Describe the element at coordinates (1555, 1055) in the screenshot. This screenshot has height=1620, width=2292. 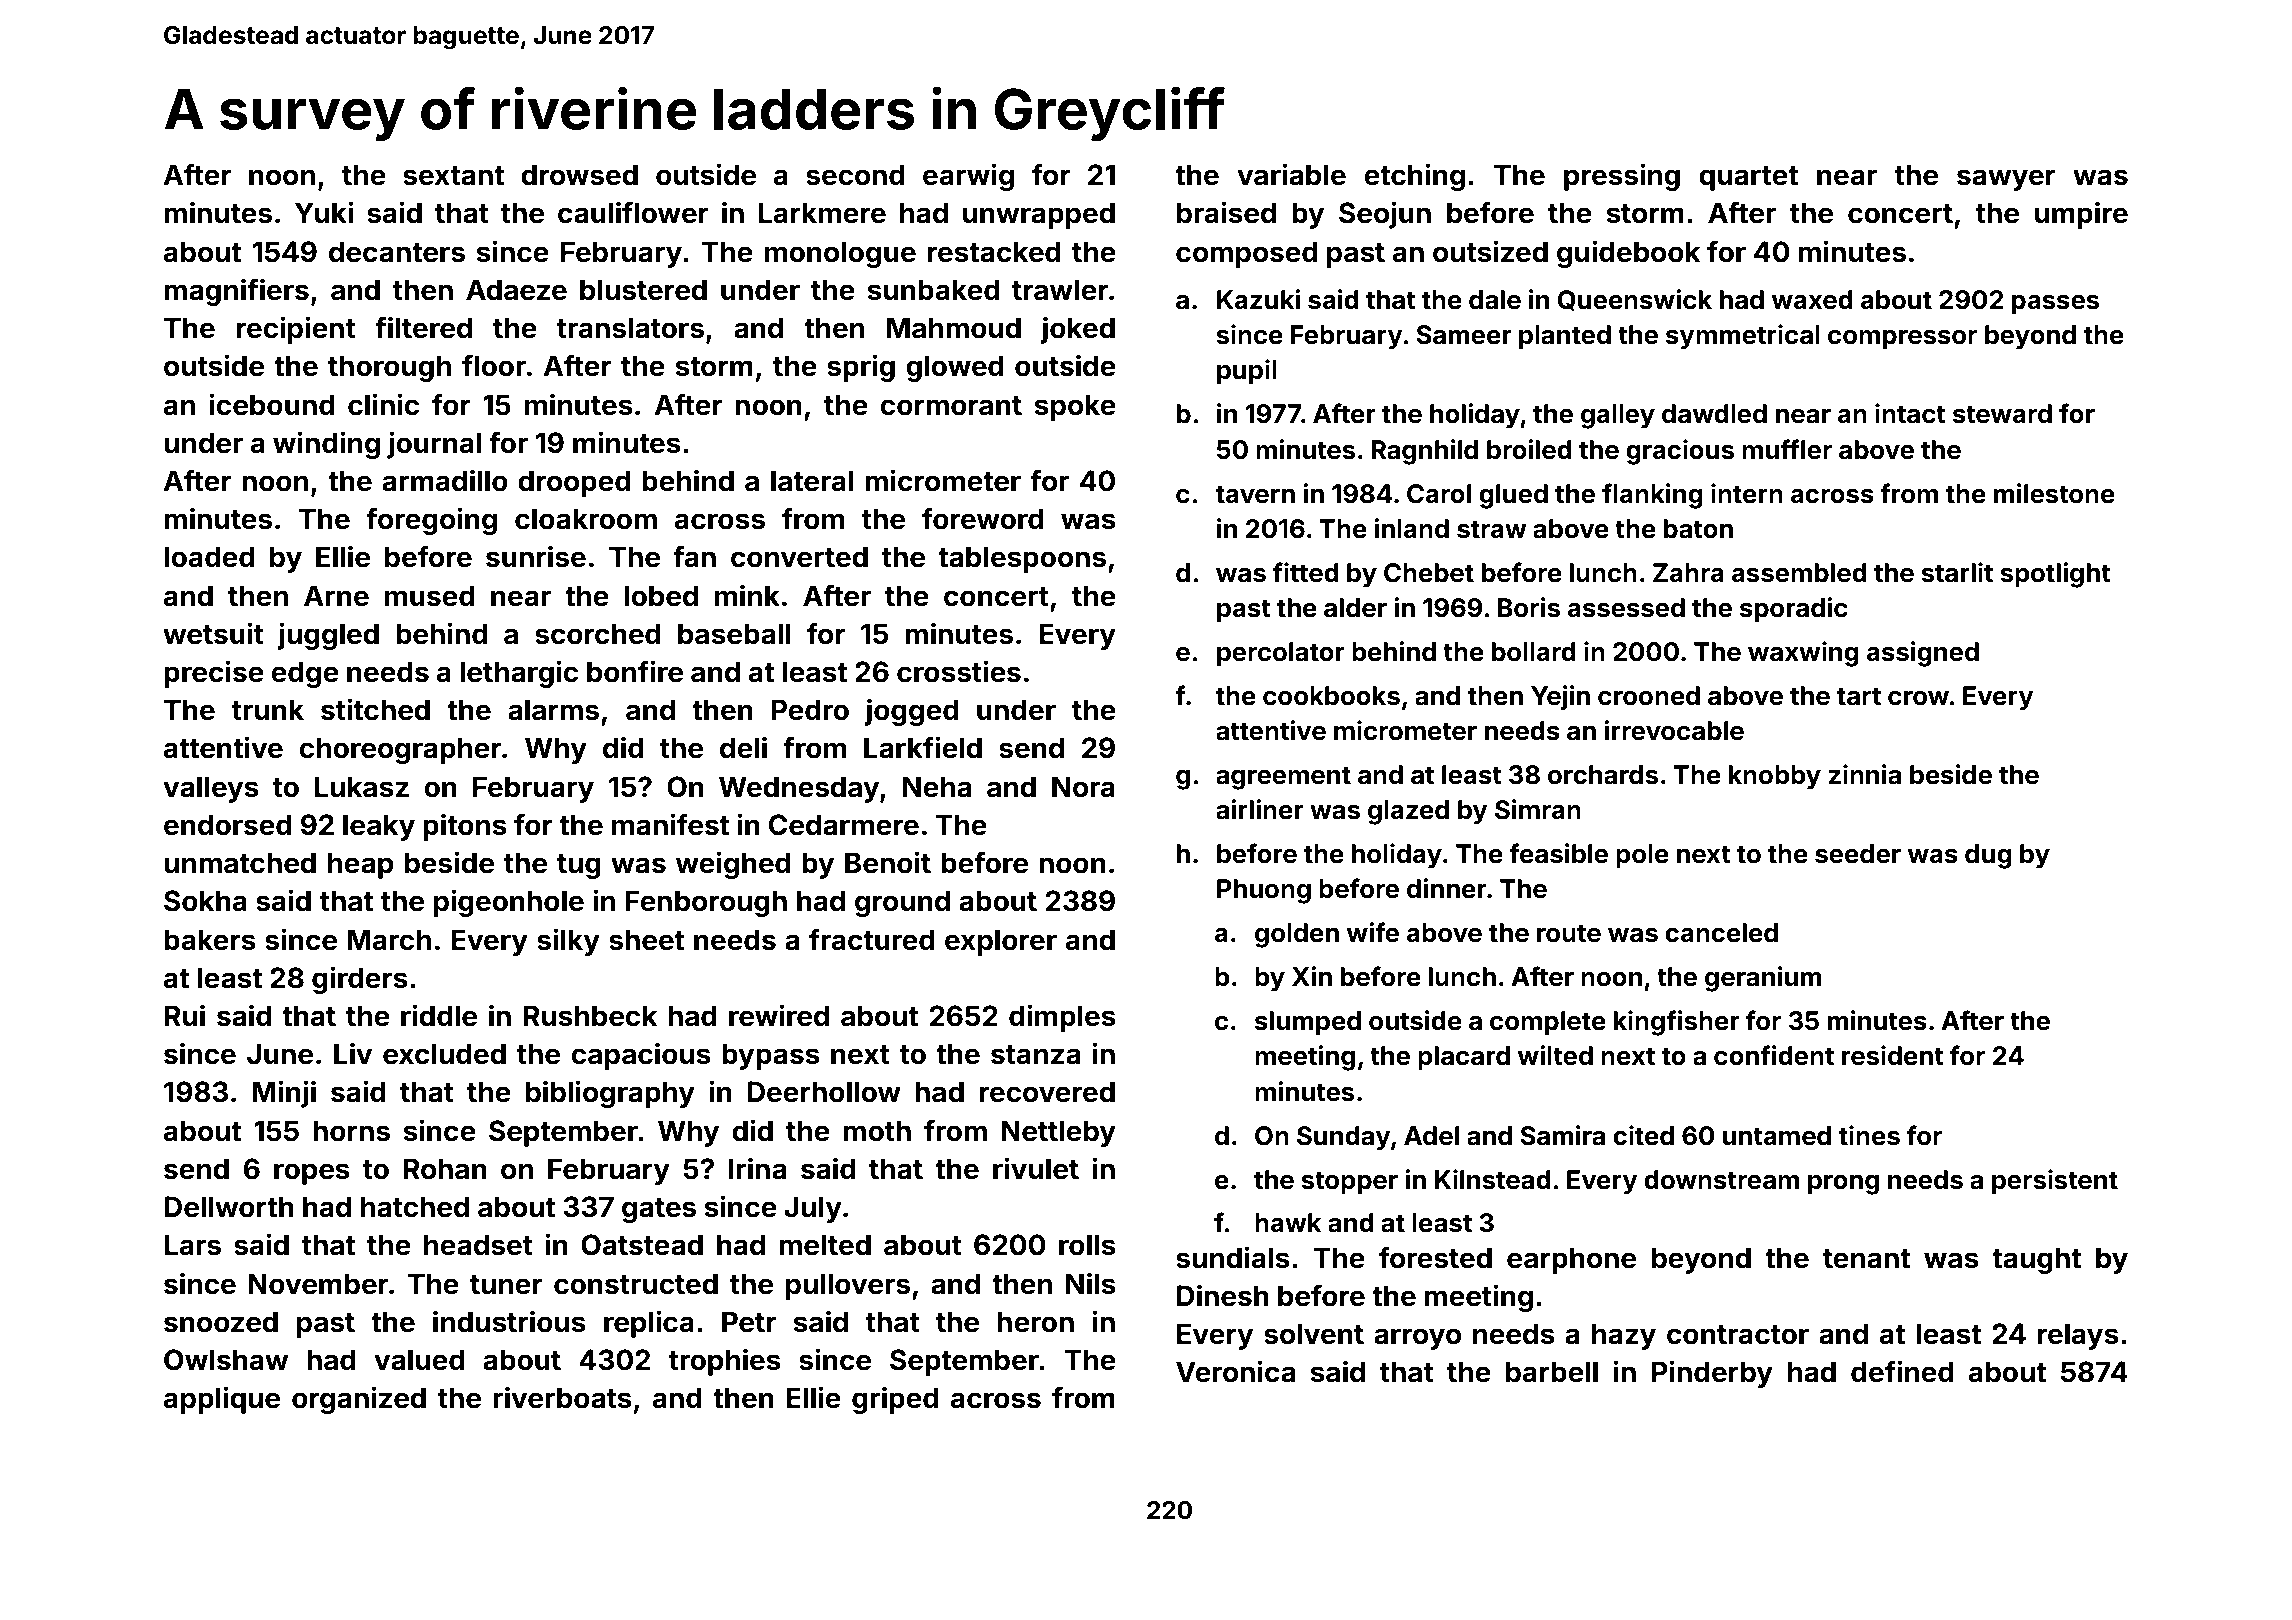
I see `wilted` at that location.
